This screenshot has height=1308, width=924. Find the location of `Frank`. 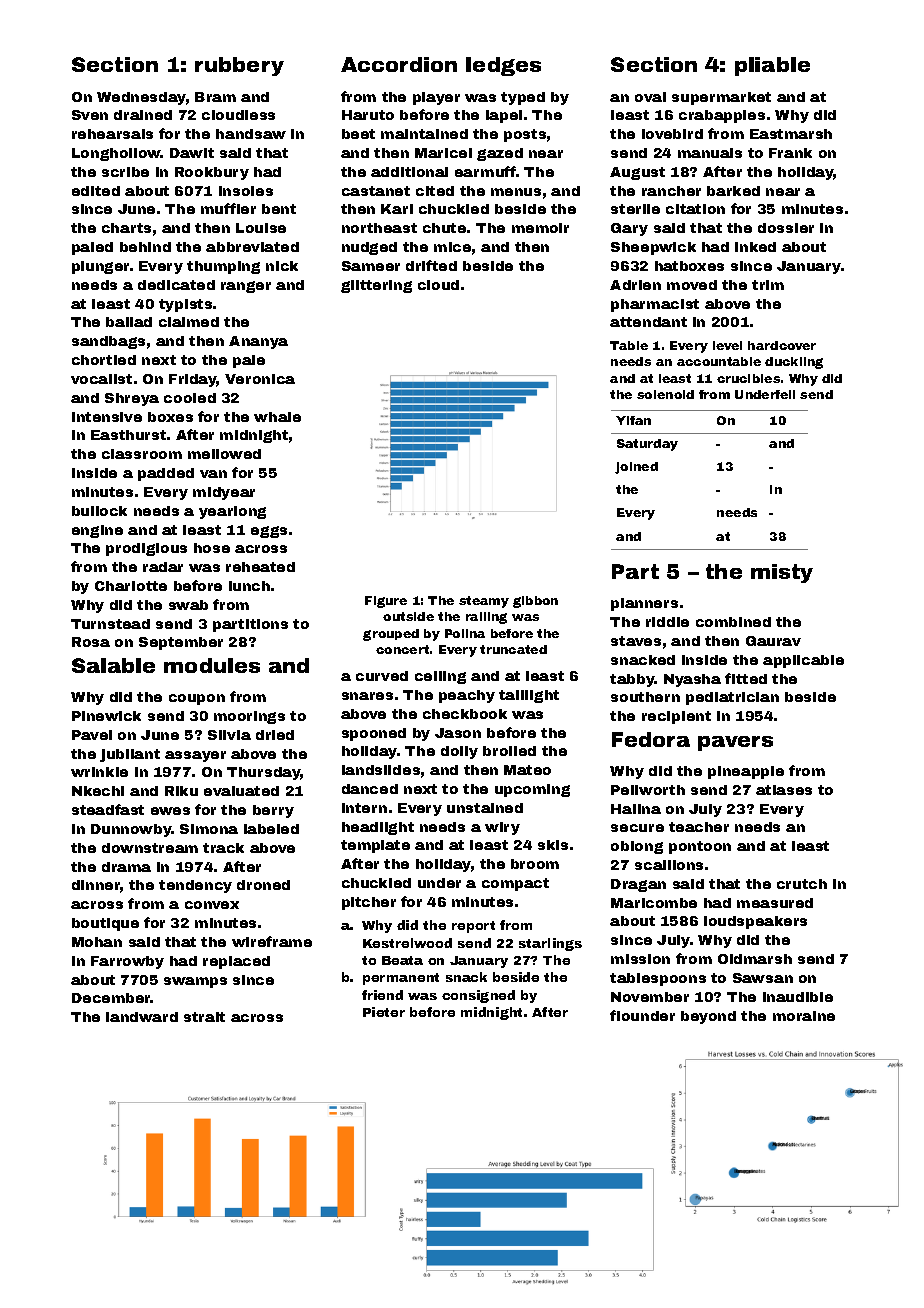

Frank is located at coordinates (790, 153).
